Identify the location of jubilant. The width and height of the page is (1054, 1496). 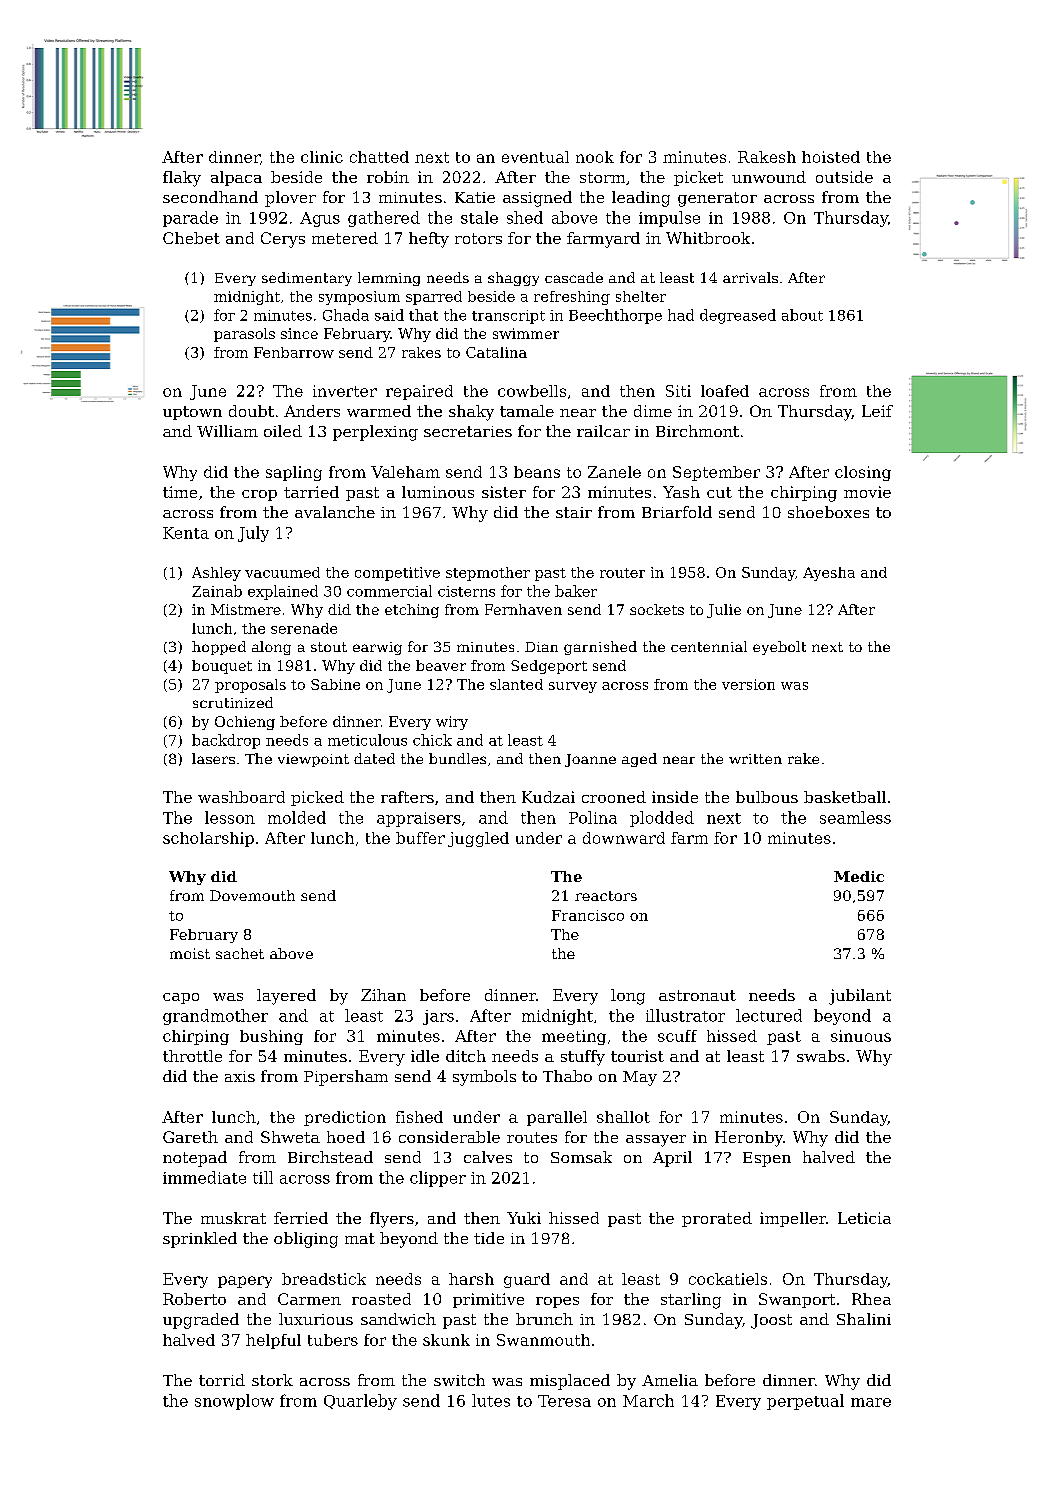
(860, 997).
